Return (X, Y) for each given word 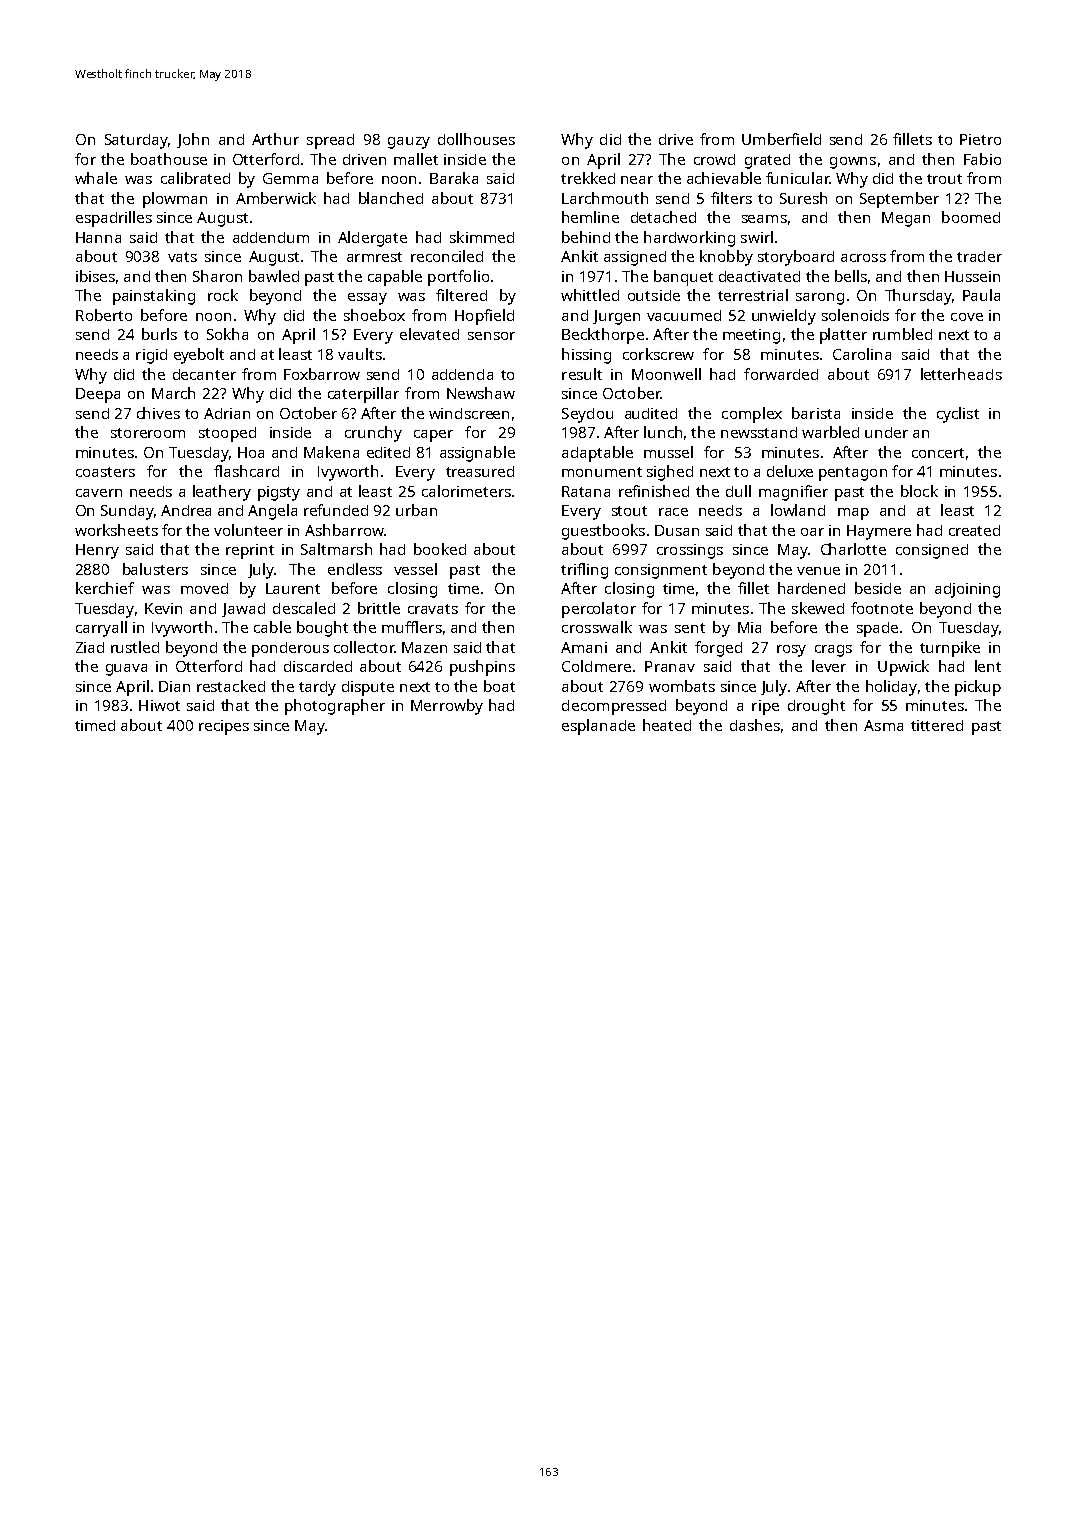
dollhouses (476, 139)
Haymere (879, 532)
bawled (274, 276)
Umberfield (781, 139)
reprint (250, 551)
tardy (317, 688)
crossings (690, 551)
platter (843, 336)
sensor (491, 336)
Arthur (275, 139)
